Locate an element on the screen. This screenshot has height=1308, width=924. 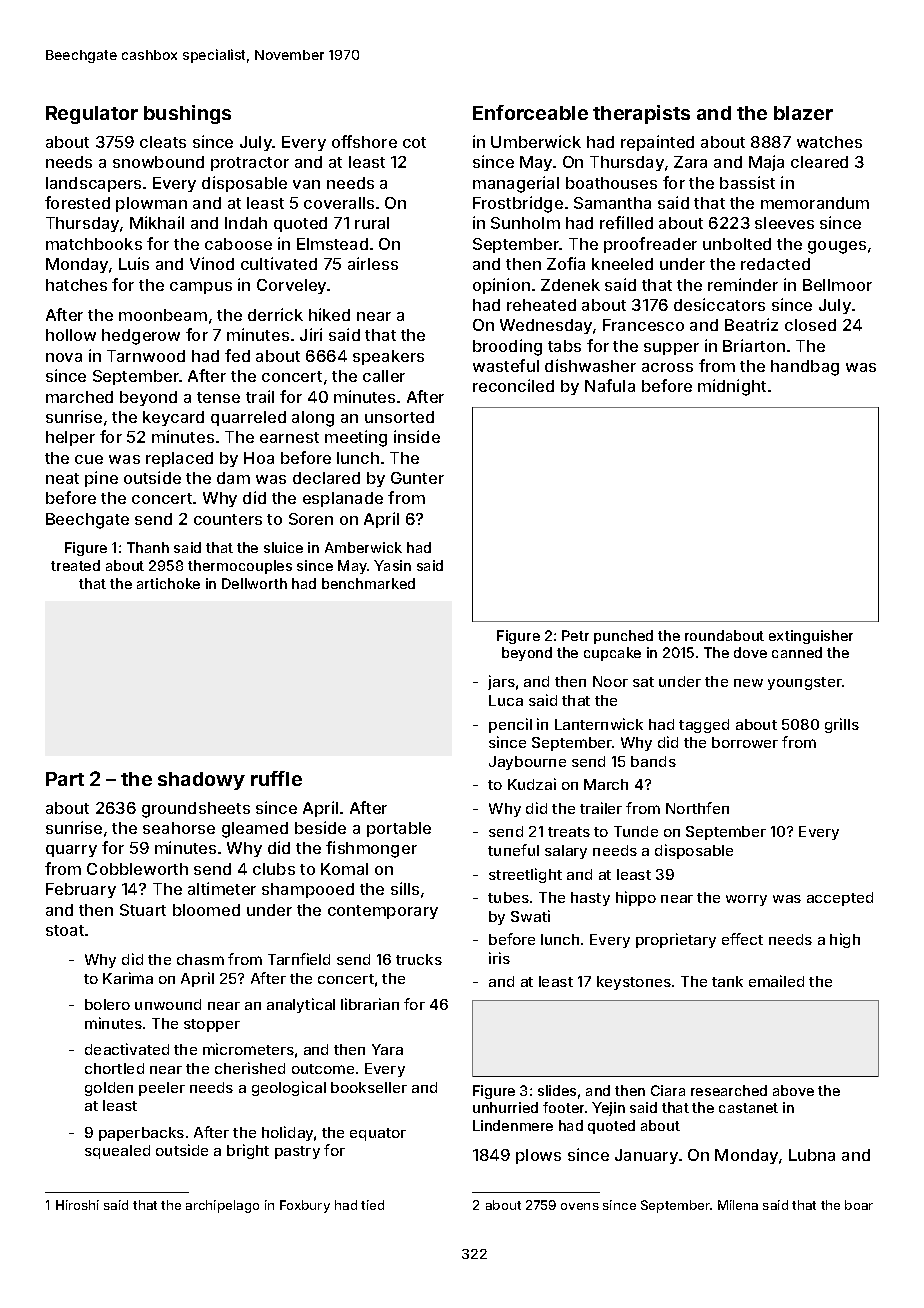
jars is located at coordinates (501, 682).
